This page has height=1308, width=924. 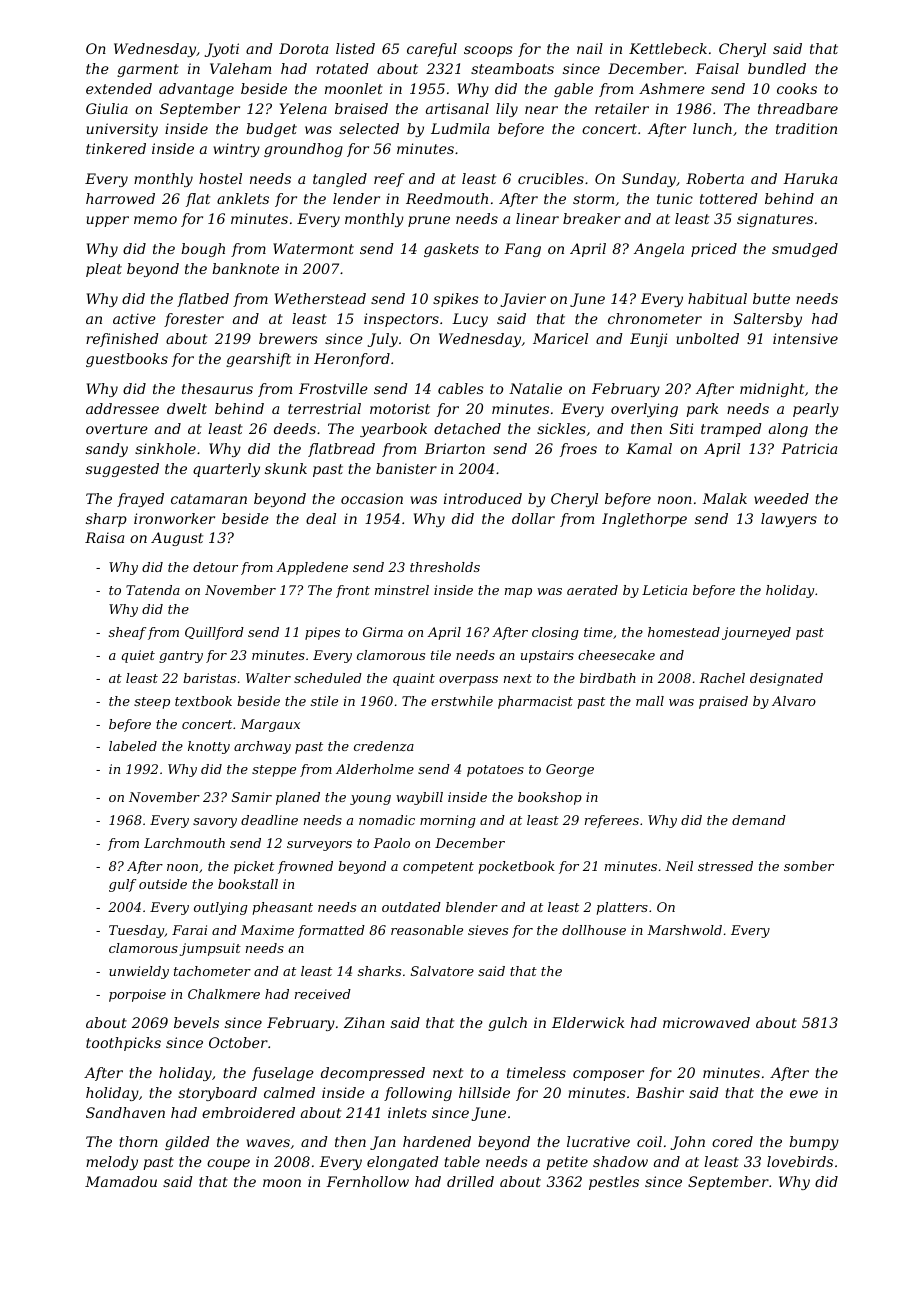 What do you see at coordinates (488, 51) in the page?
I see `scoops` at bounding box center [488, 51].
